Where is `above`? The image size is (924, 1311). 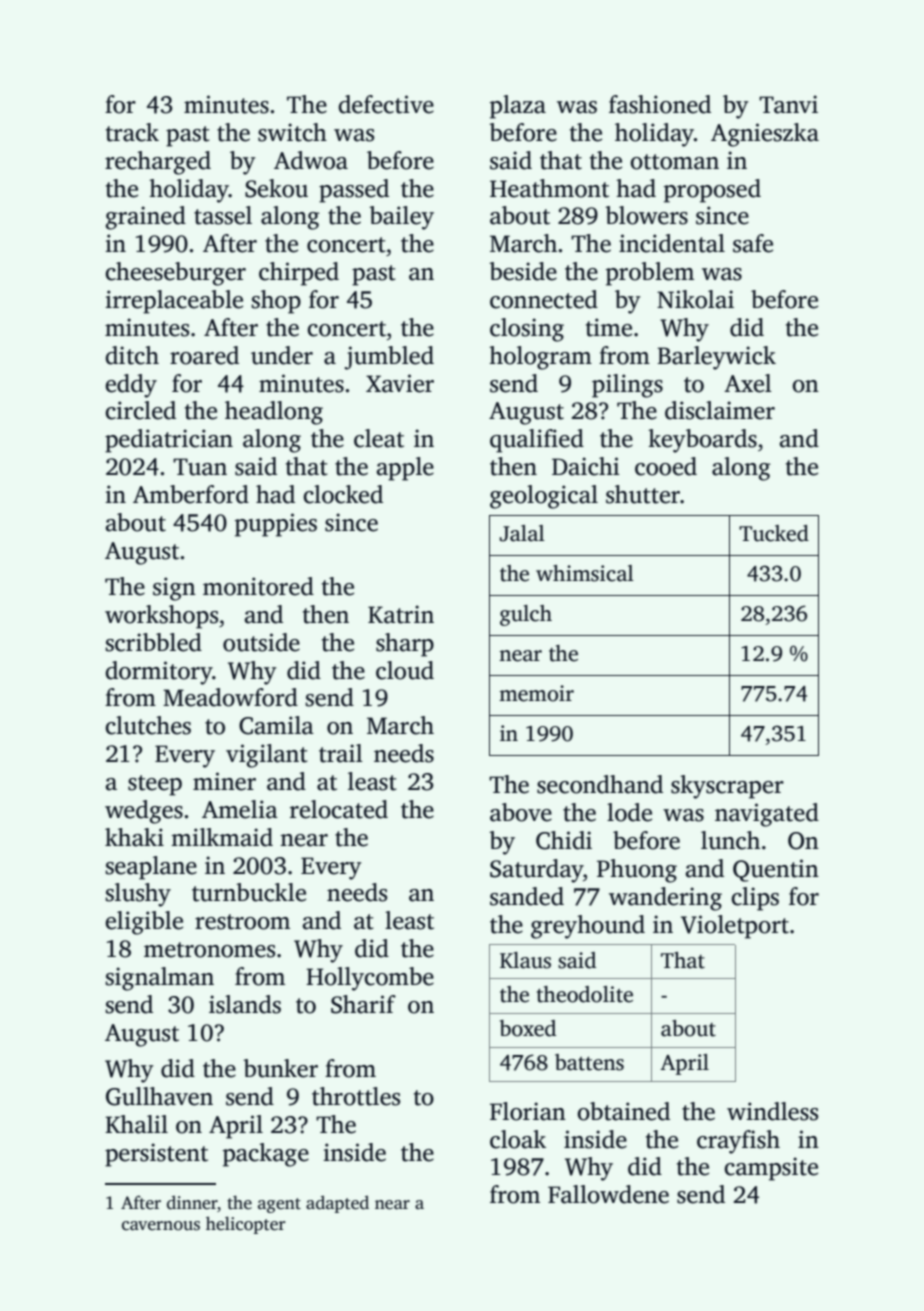
above is located at coordinates (521, 812).
